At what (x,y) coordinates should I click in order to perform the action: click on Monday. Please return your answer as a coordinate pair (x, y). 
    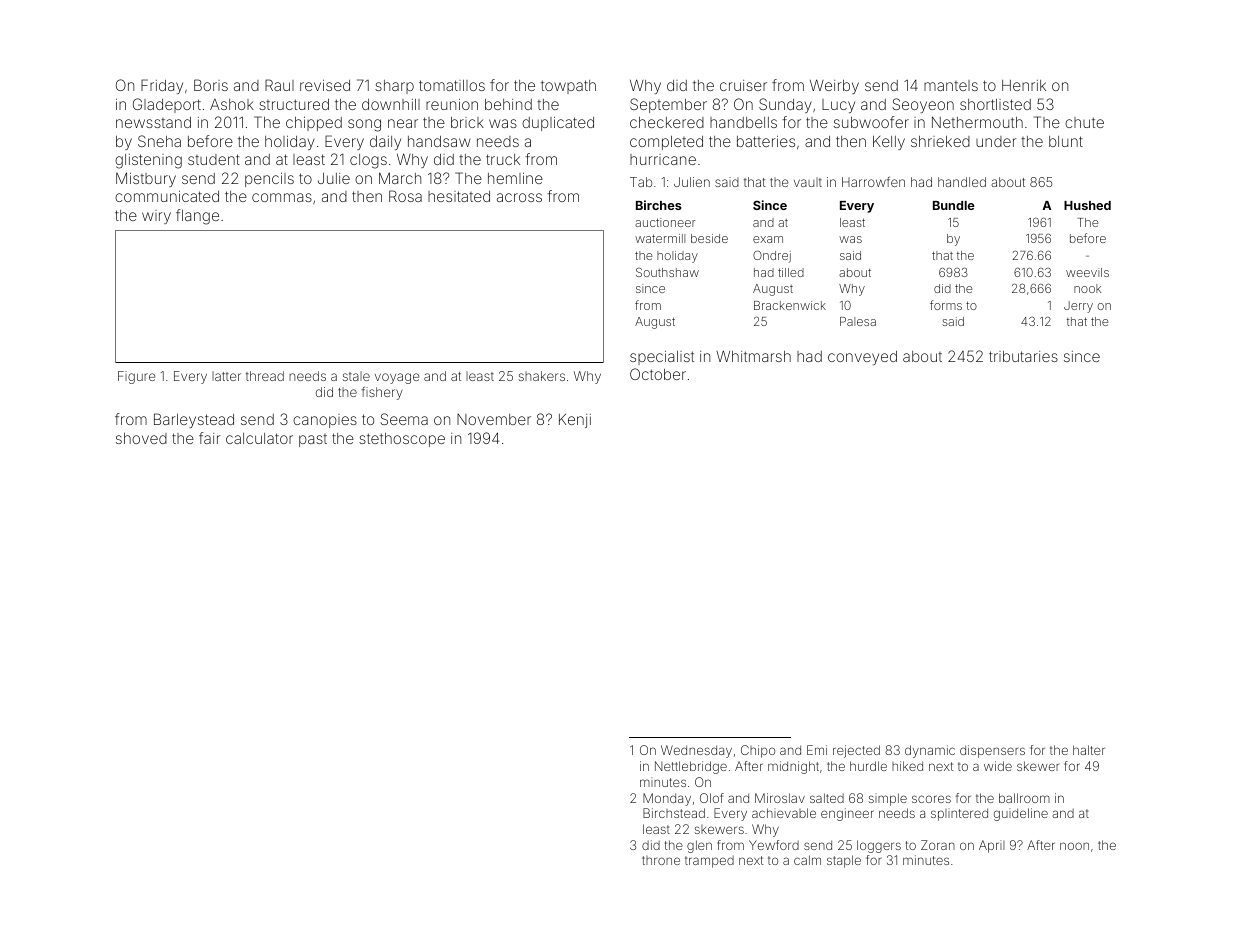
    Looking at the image, I should click on (667, 799).
